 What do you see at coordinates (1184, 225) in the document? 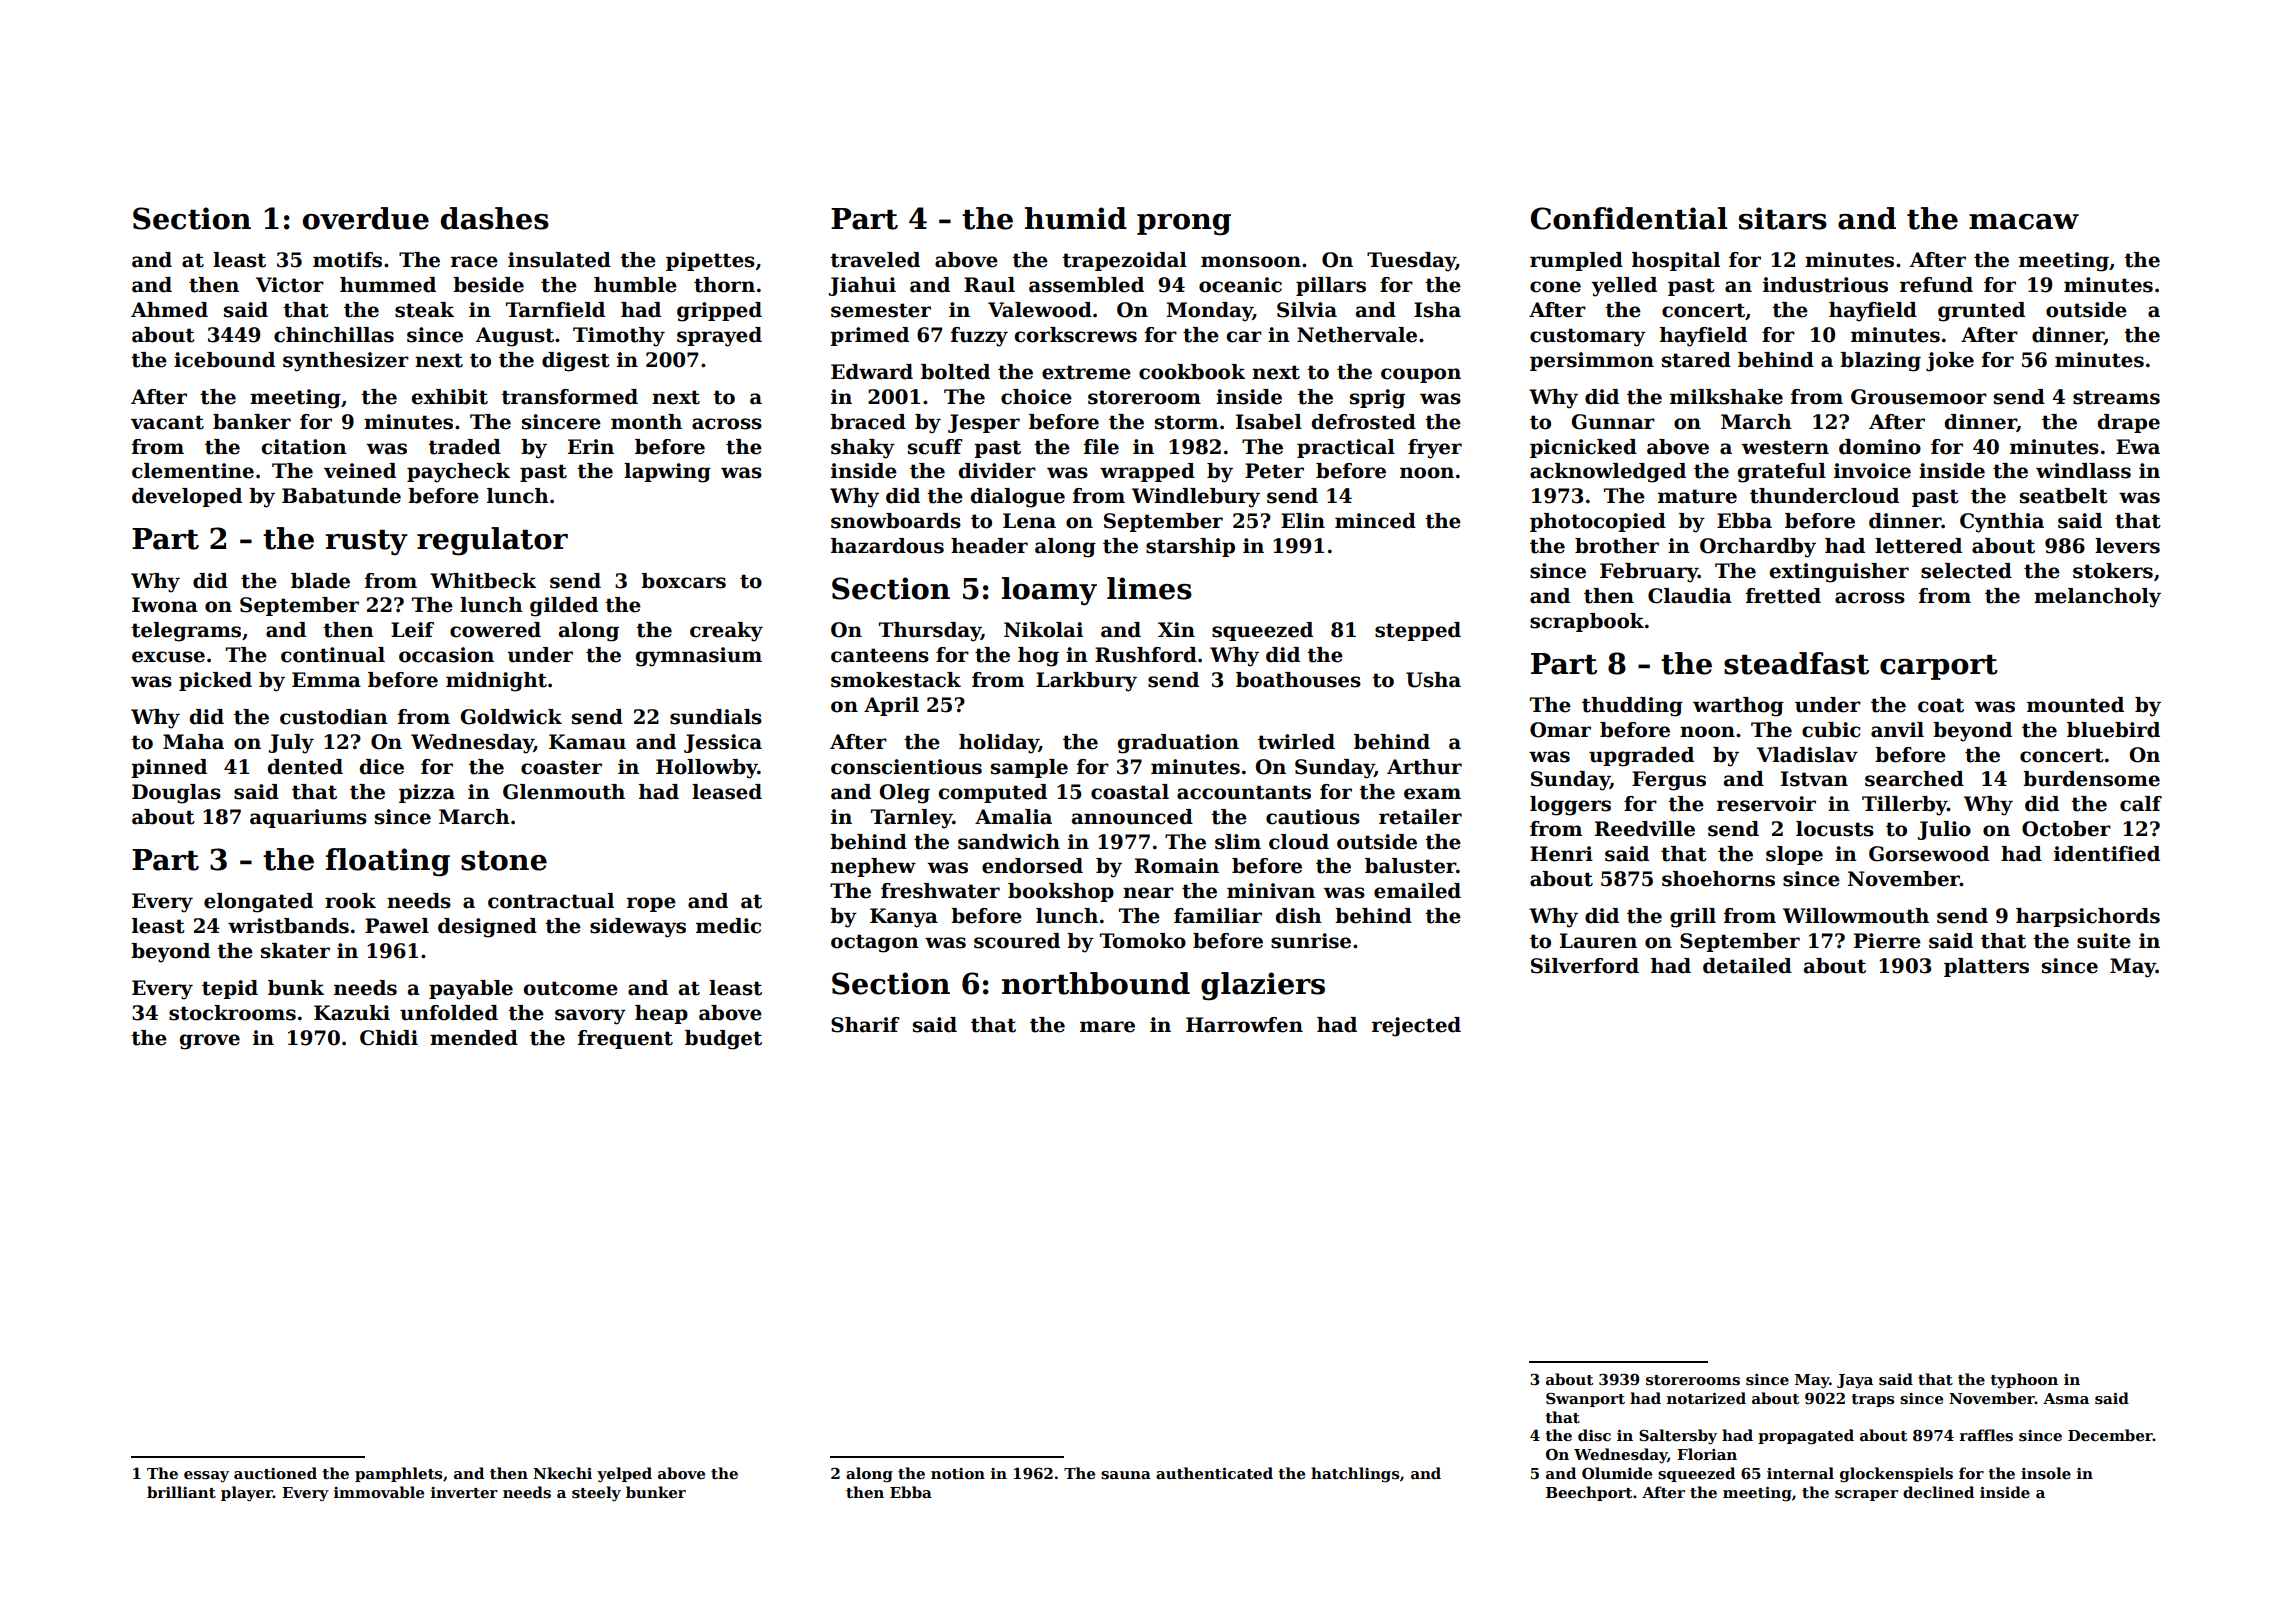
I see `prong` at bounding box center [1184, 225].
